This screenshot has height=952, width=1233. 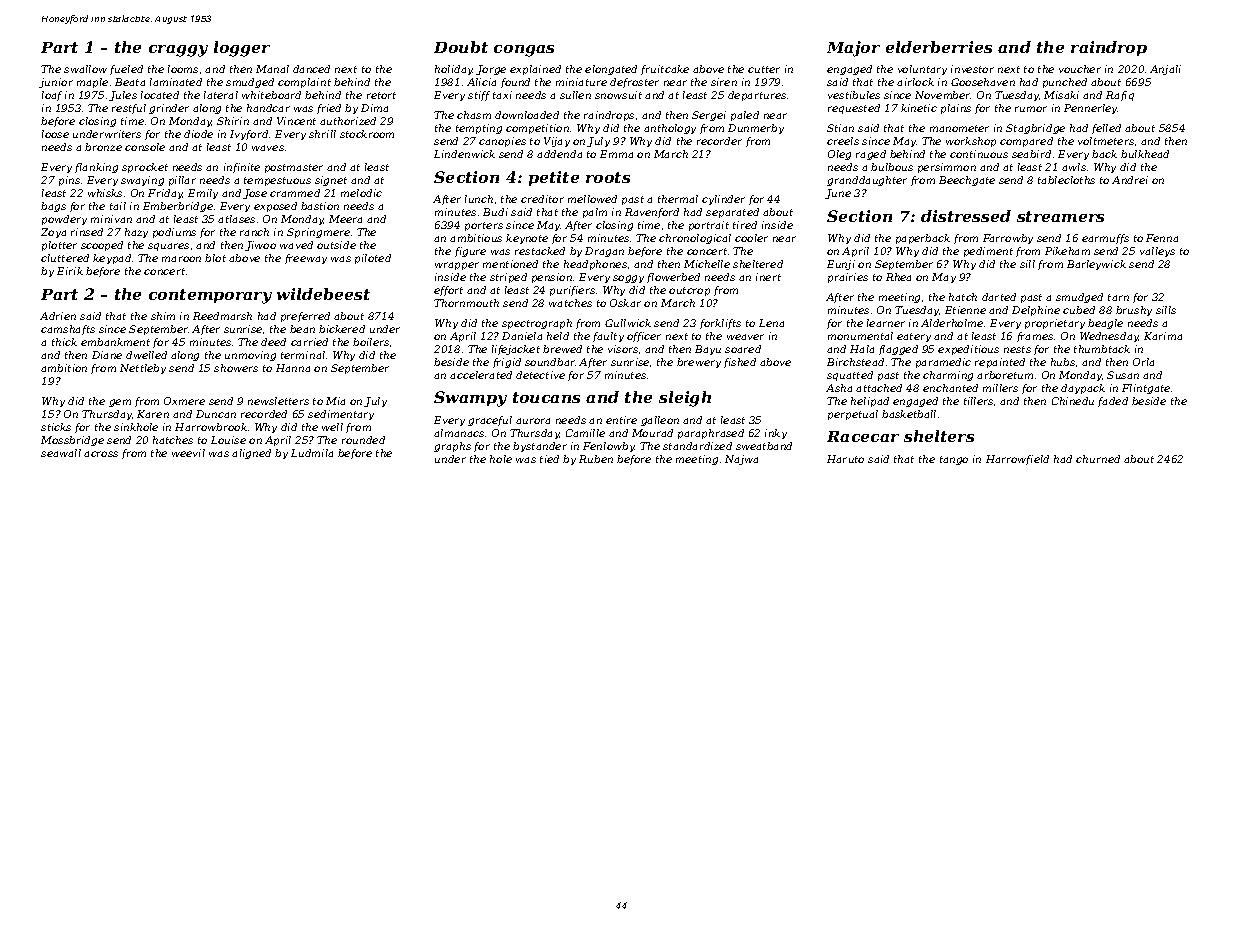 What do you see at coordinates (461, 47) in the screenshot?
I see `Doubt` at bounding box center [461, 47].
